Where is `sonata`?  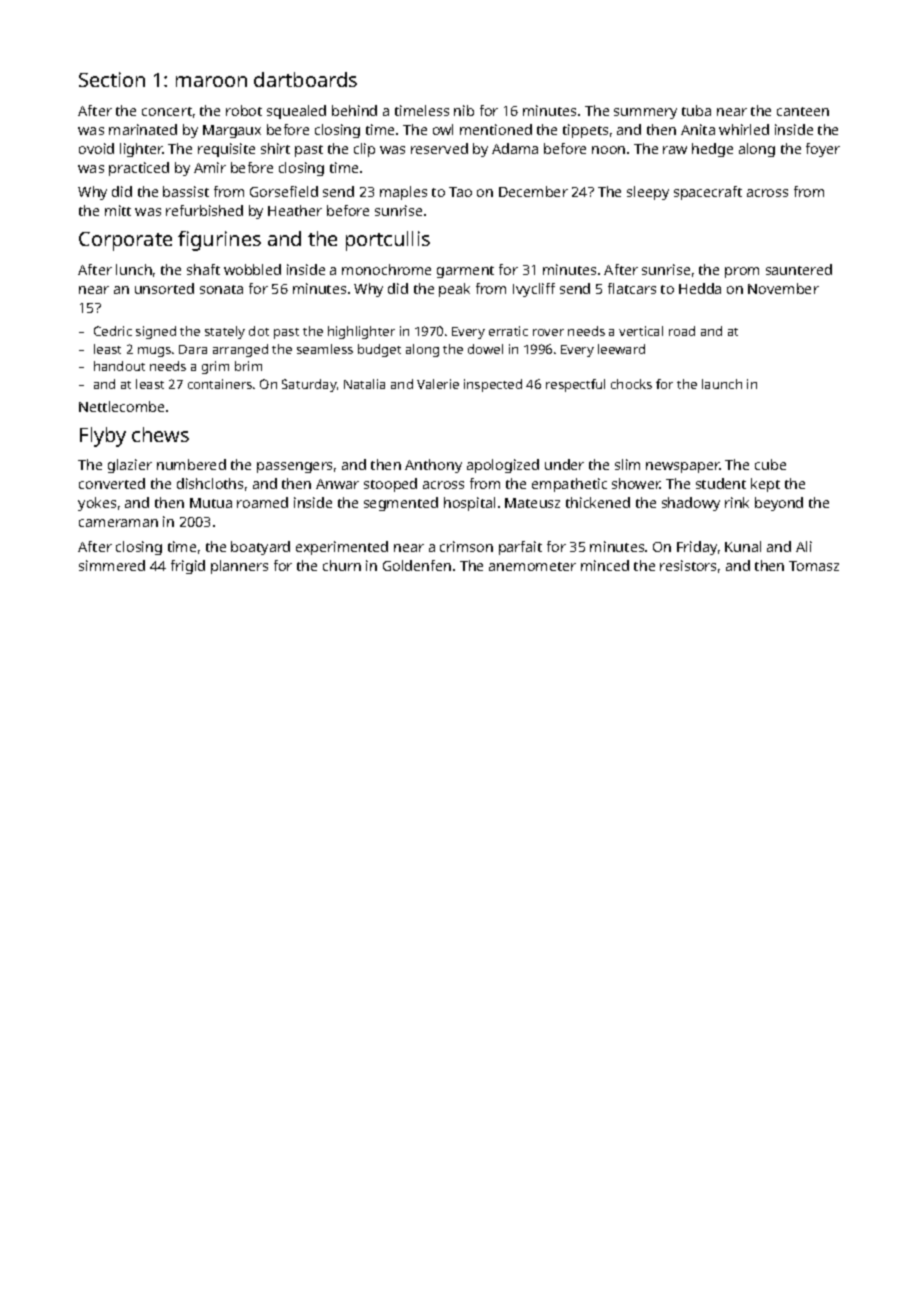
sonata is located at coordinates (221, 289).
